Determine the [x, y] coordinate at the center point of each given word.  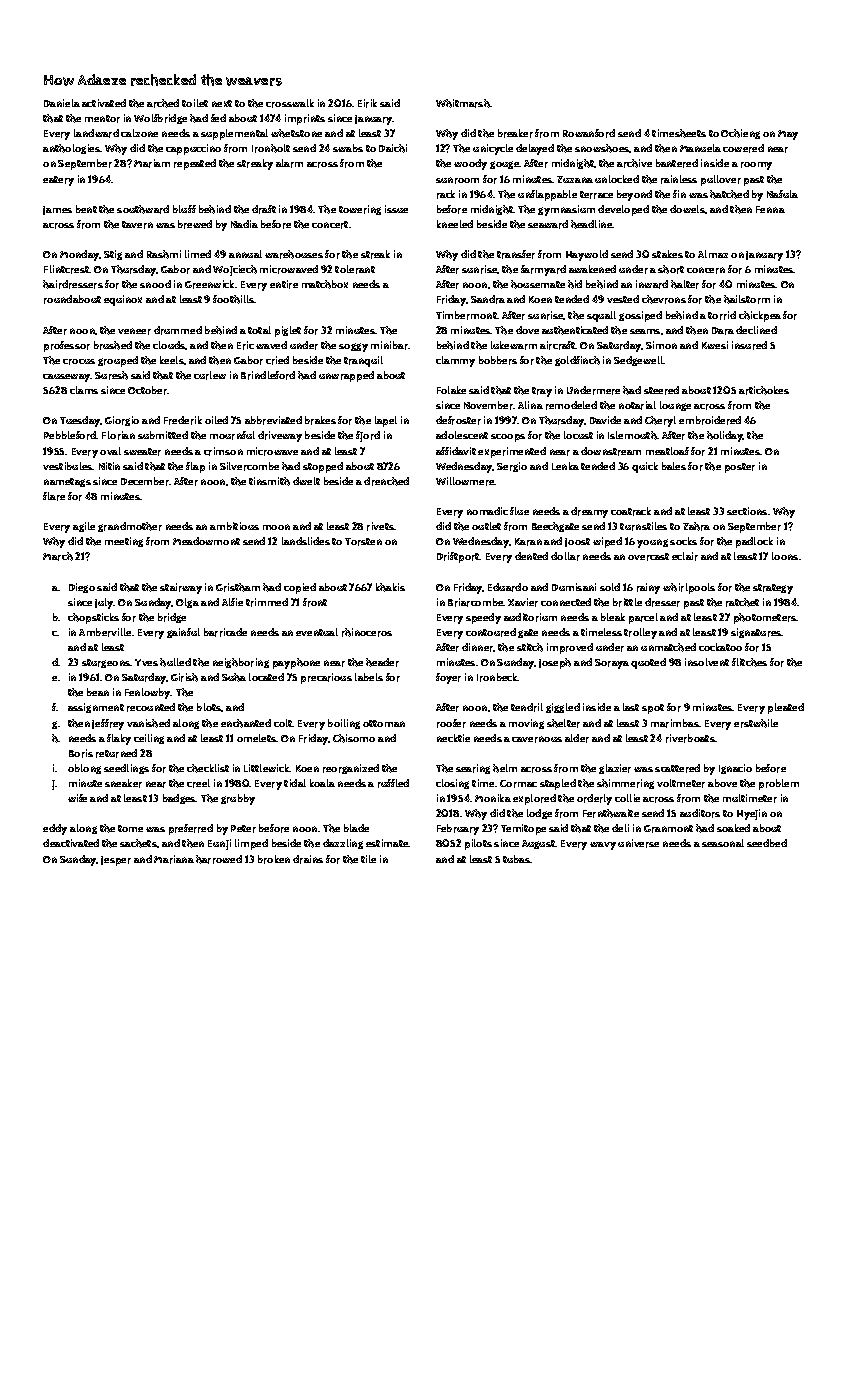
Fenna [770, 209]
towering [360, 210]
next [222, 103]
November [489, 405]
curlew [210, 375]
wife [77, 798]
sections [747, 511]
